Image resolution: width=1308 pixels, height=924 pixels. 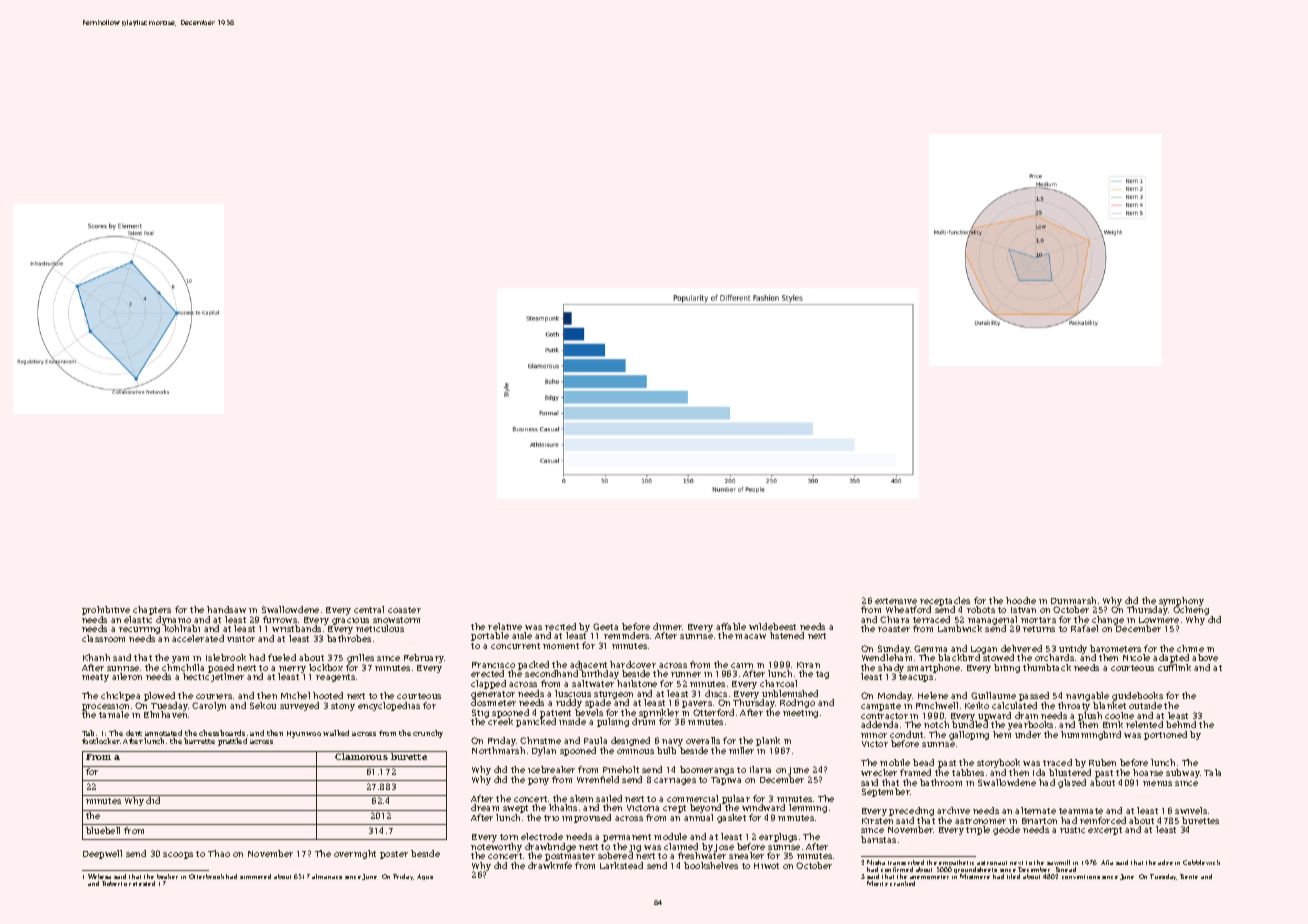 What do you see at coordinates (1035, 810) in the screenshot?
I see `alternate` at bounding box center [1035, 810].
